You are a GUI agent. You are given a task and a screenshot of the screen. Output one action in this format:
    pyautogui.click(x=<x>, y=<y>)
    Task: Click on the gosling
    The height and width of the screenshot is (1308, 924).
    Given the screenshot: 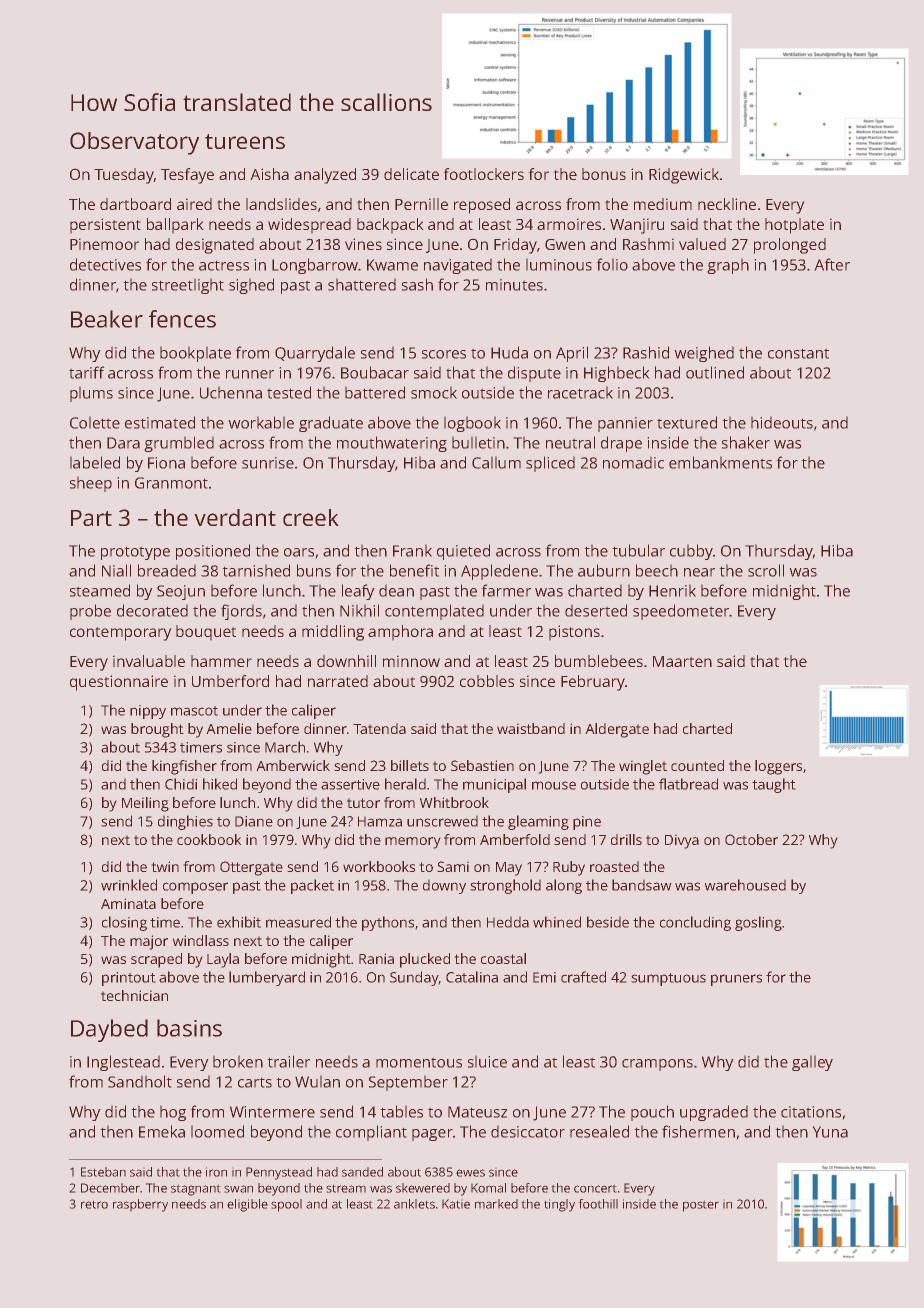 What is the action you would take?
    pyautogui.click(x=758, y=923)
